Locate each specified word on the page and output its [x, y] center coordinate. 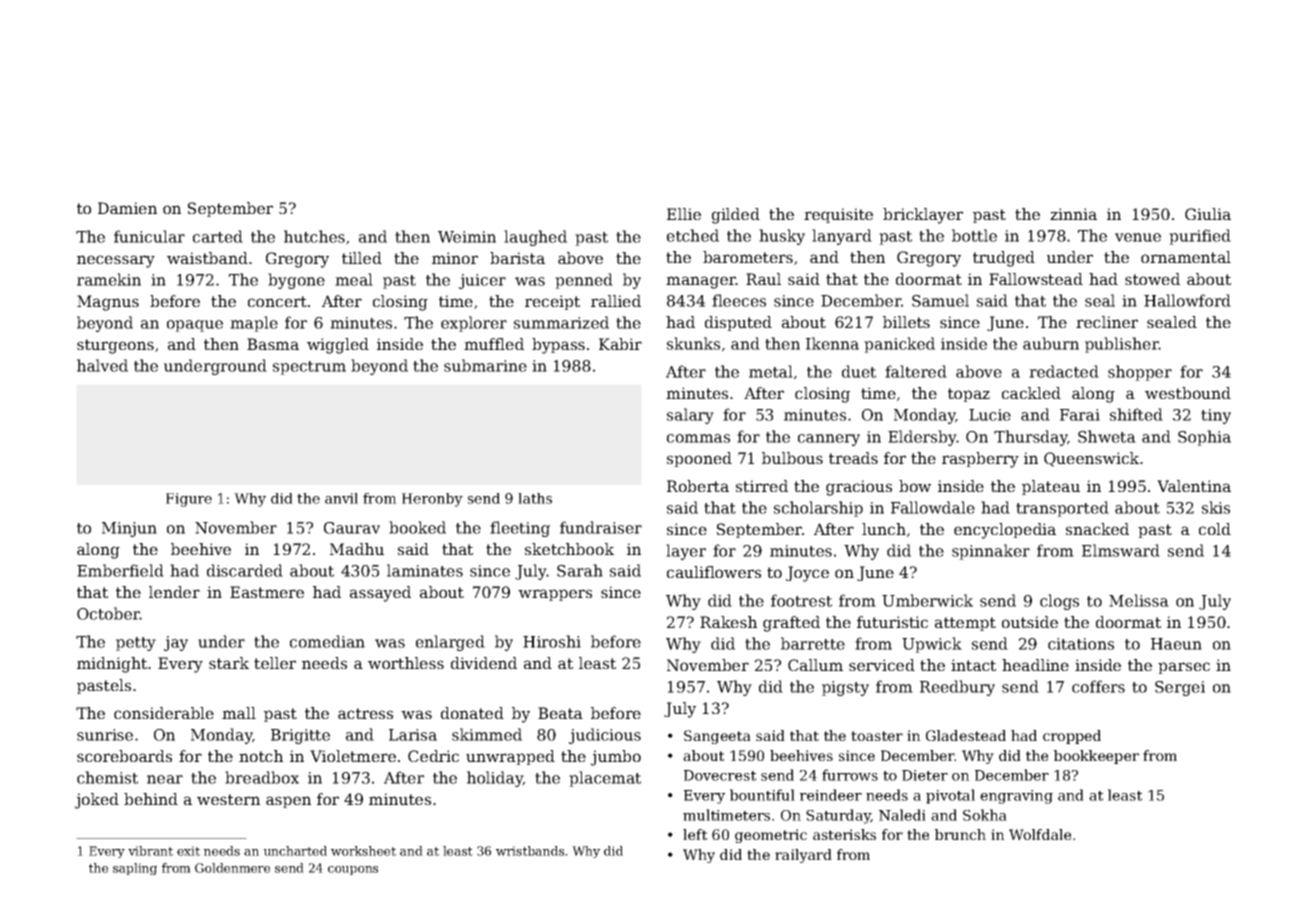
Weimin [467, 237]
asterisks [844, 834]
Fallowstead [1036, 279]
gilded [736, 216]
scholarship [818, 509]
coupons [353, 870]
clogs [1059, 602]
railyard [803, 856]
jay [176, 643]
